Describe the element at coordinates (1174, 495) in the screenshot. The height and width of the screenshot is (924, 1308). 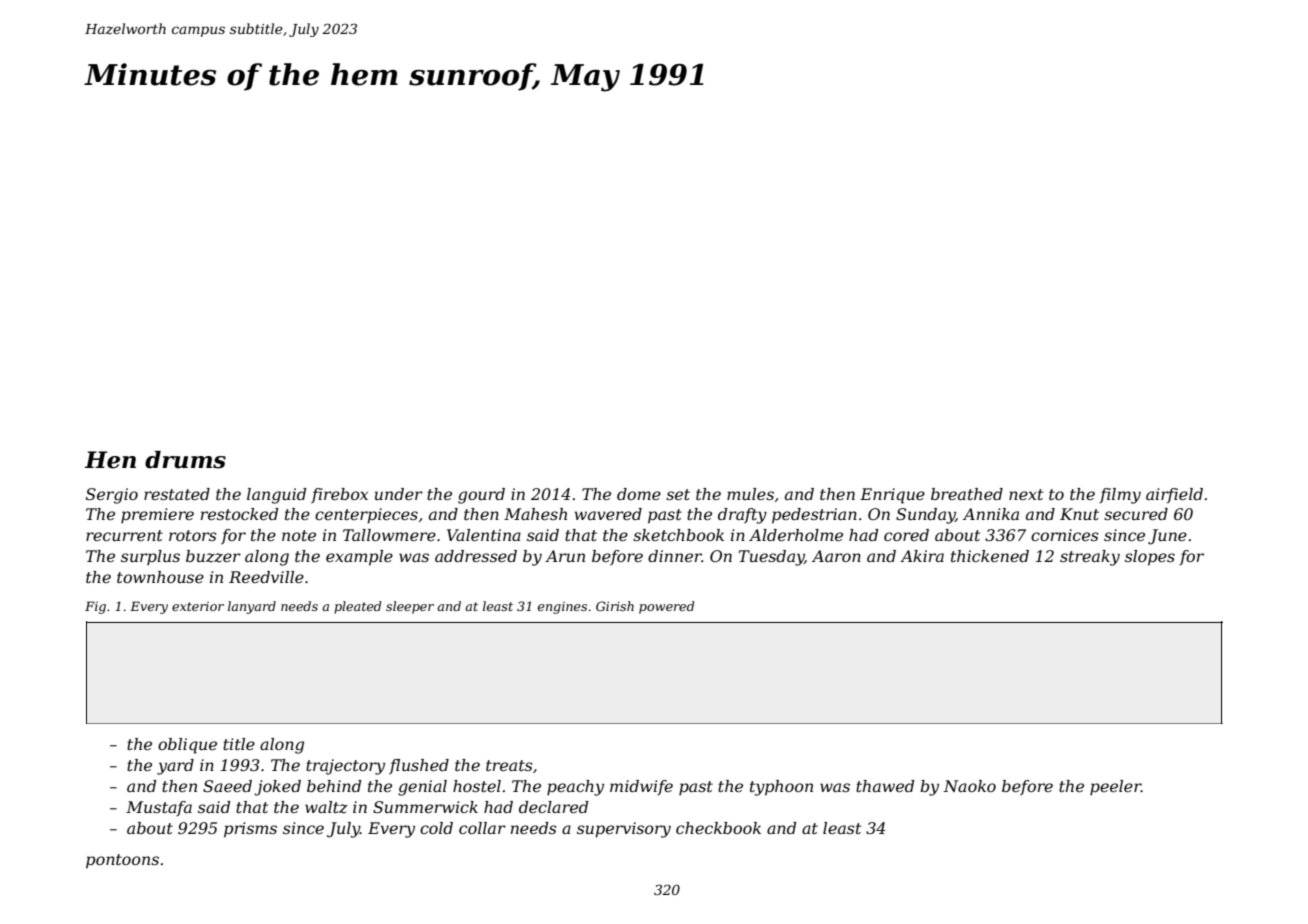
I see `airfield` at that location.
